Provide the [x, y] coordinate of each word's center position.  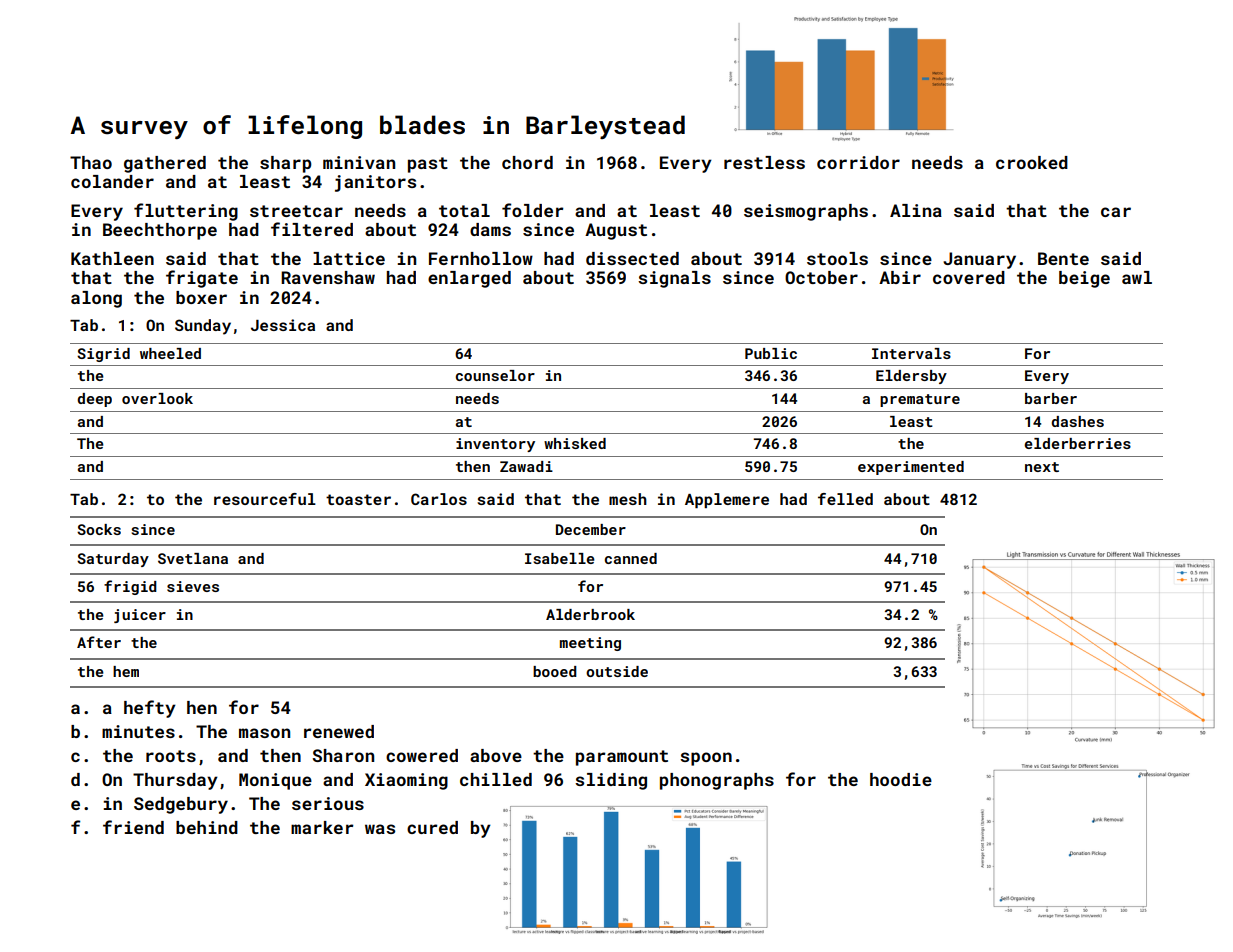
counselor [495, 375]
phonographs [717, 781]
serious [328, 803]
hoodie [901, 779]
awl [1137, 277]
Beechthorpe [160, 231]
